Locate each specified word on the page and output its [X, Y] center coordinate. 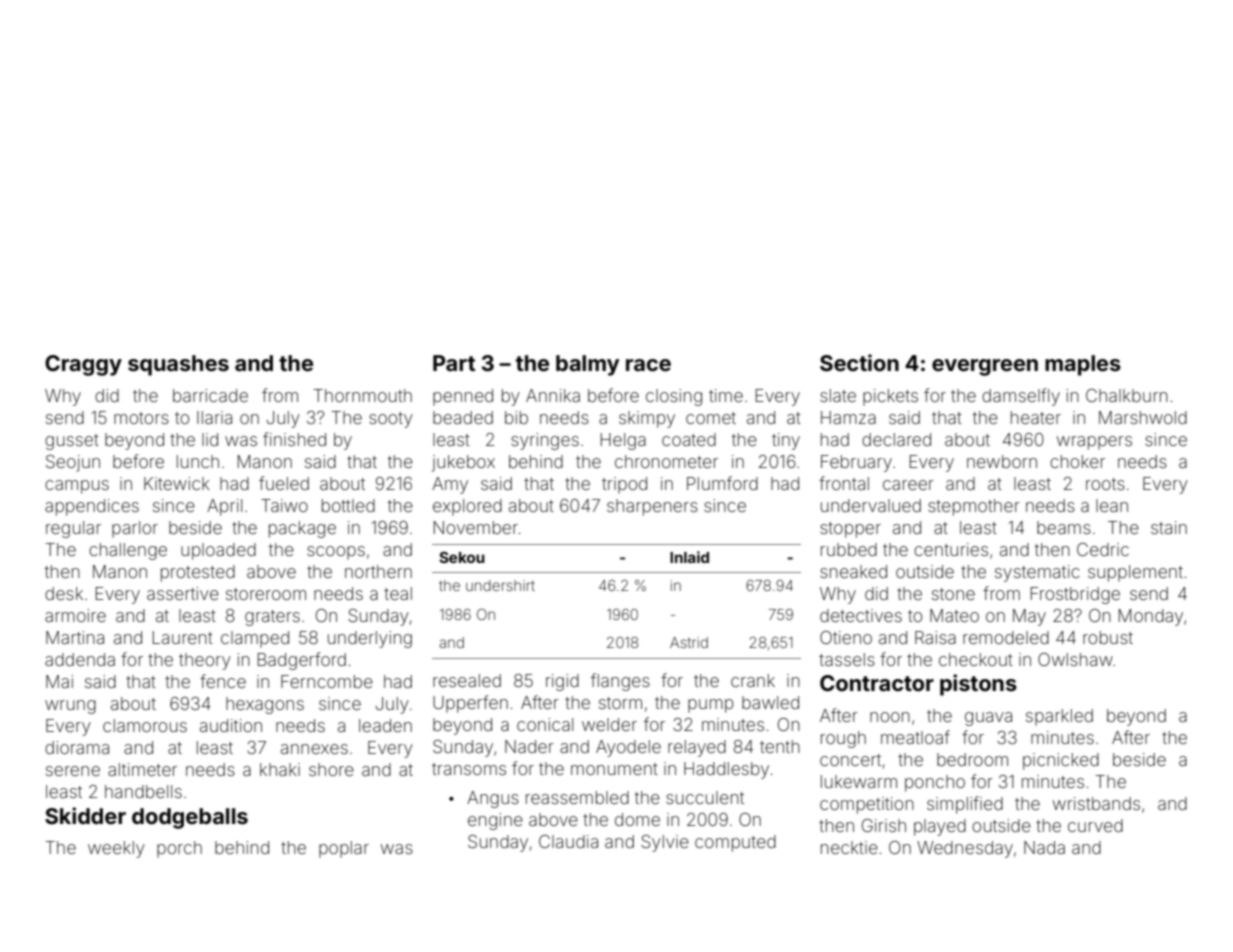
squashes [178, 365]
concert [850, 760]
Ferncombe [327, 681]
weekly [116, 849]
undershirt [500, 585]
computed [735, 843]
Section [859, 363]
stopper [850, 530]
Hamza [848, 417]
